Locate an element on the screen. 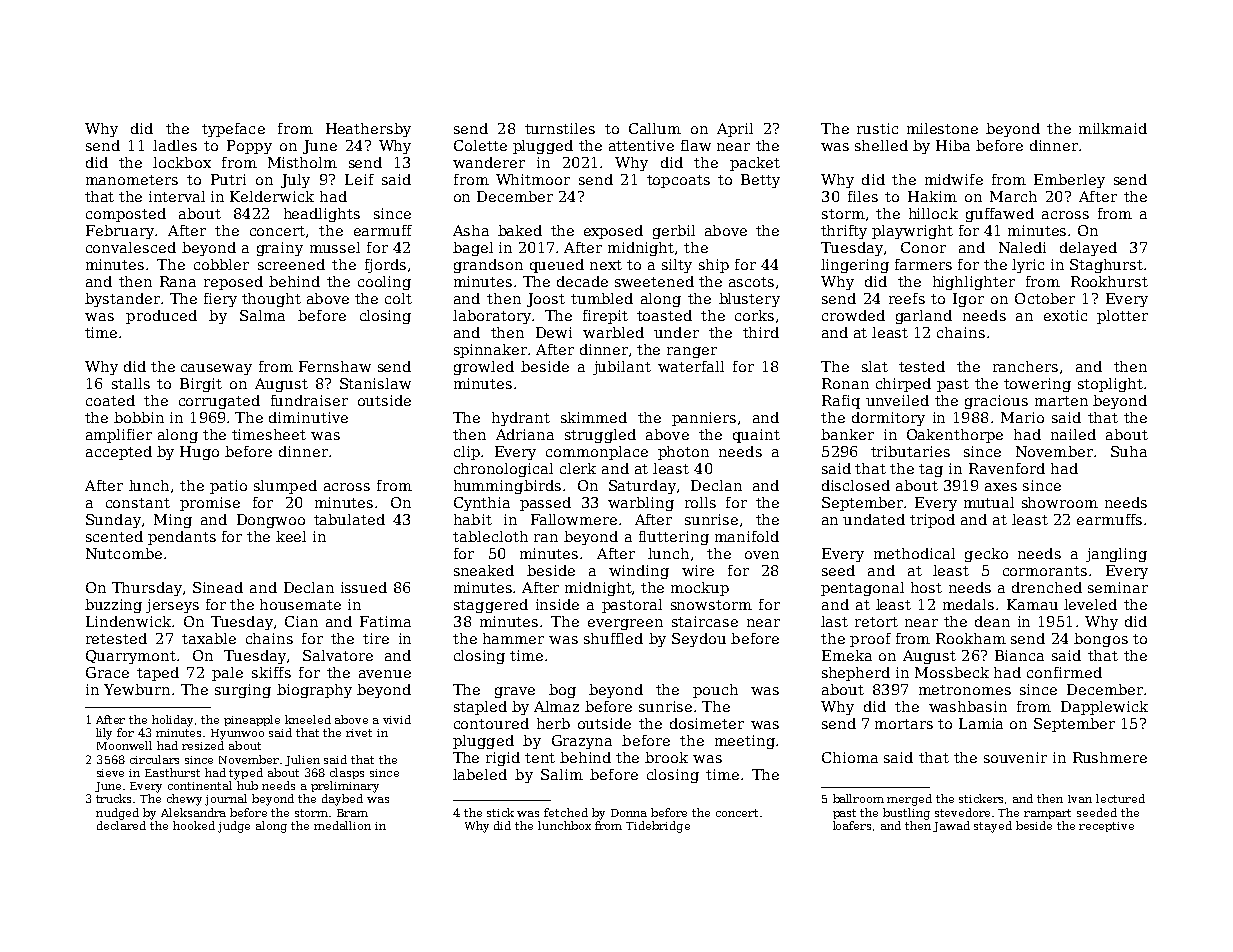 This screenshot has height=952, width=1233. dormitory is located at coordinates (888, 419).
